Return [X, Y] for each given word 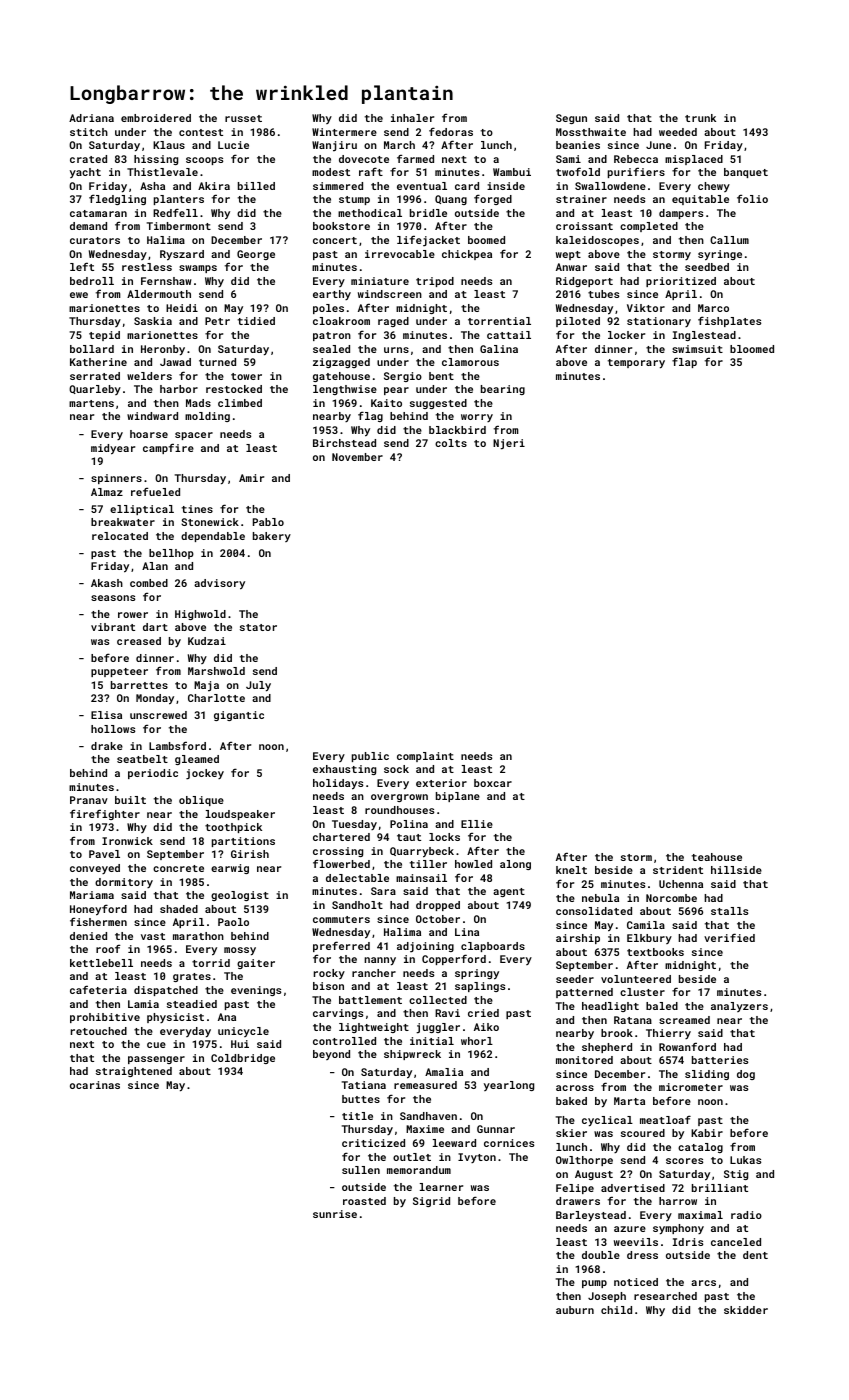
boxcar [493, 783]
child [616, 1310]
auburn [575, 1310]
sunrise [335, 1214]
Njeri [509, 444]
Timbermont [179, 226]
